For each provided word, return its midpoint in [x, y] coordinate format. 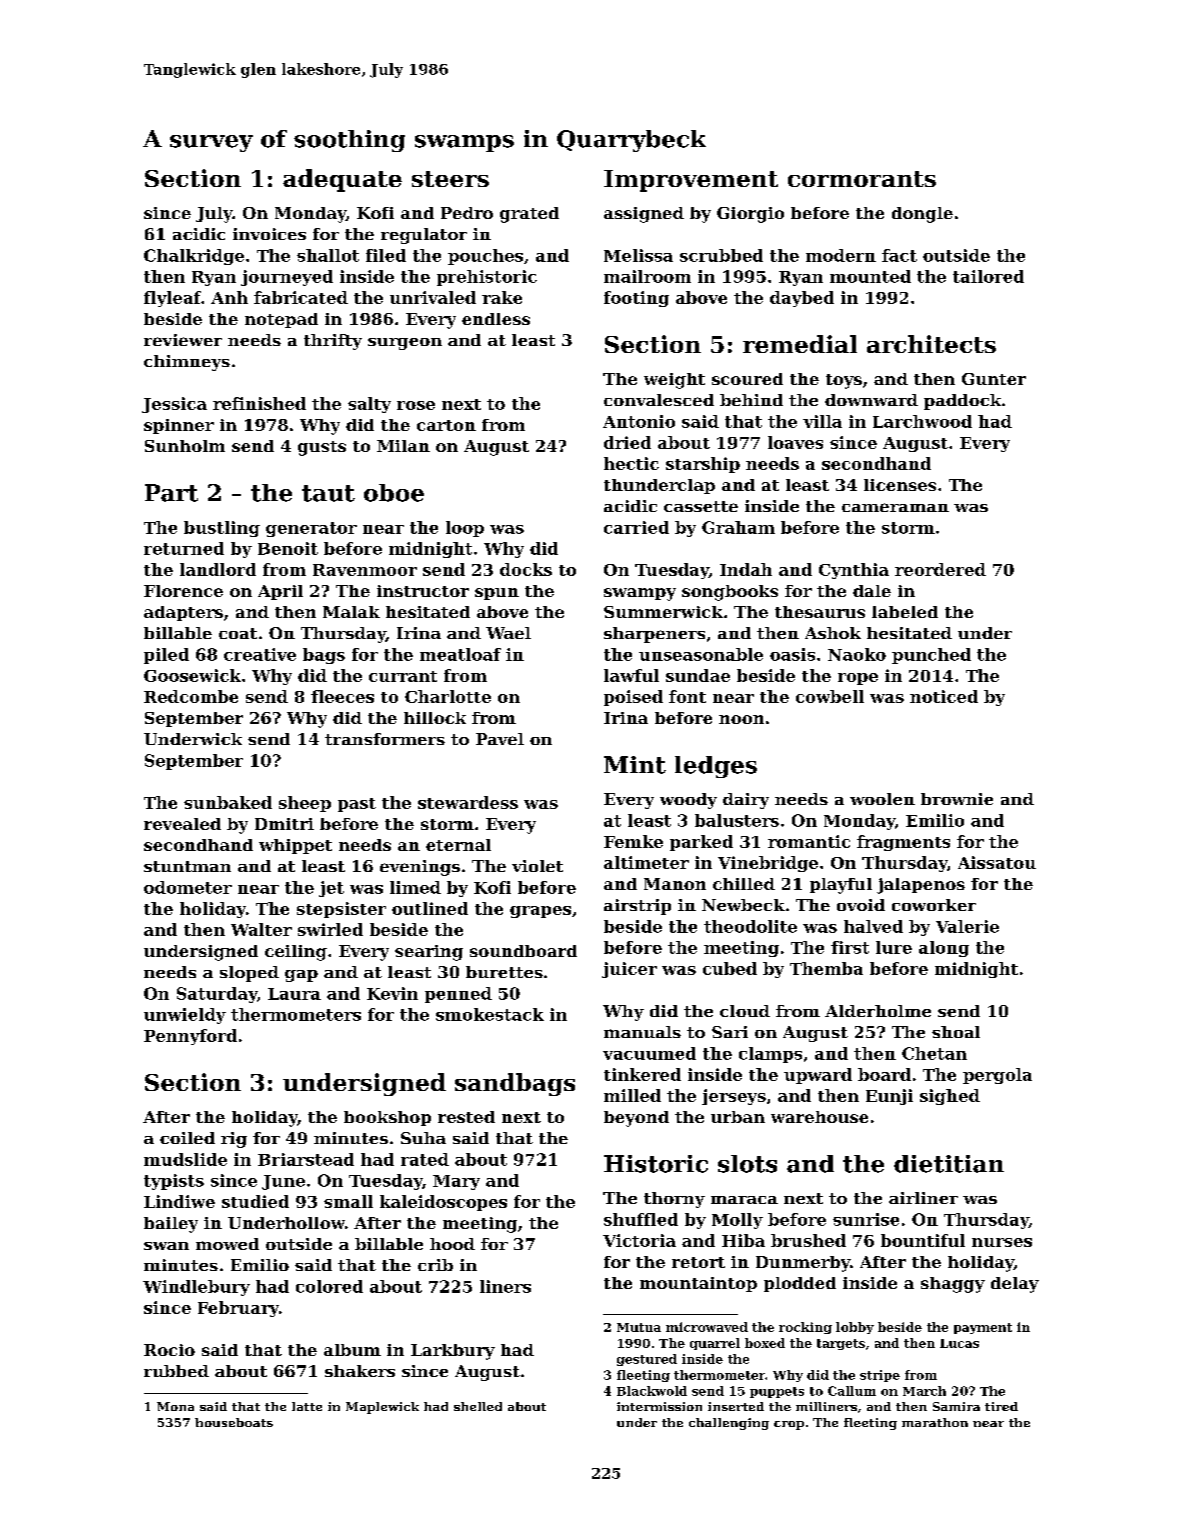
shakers [360, 1371]
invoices [269, 234]
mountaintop [698, 1284]
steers [450, 179]
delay [1015, 1285]
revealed [182, 824]
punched [931, 656]
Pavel [500, 739]
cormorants [862, 179]
